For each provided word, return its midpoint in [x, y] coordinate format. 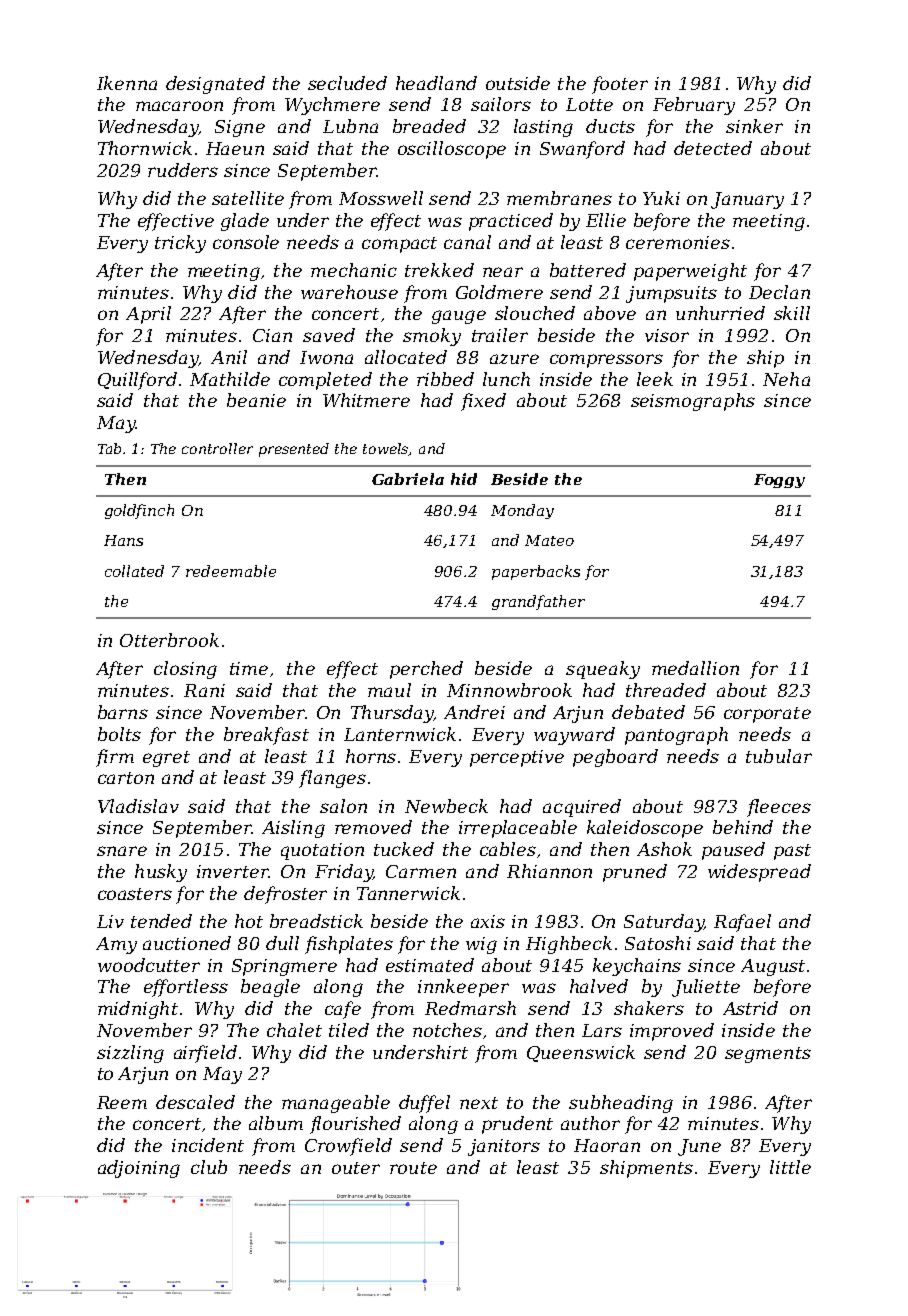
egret [166, 759]
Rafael [742, 923]
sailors [501, 104]
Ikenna [127, 83]
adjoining [139, 1169]
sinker [754, 126]
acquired [582, 808]
